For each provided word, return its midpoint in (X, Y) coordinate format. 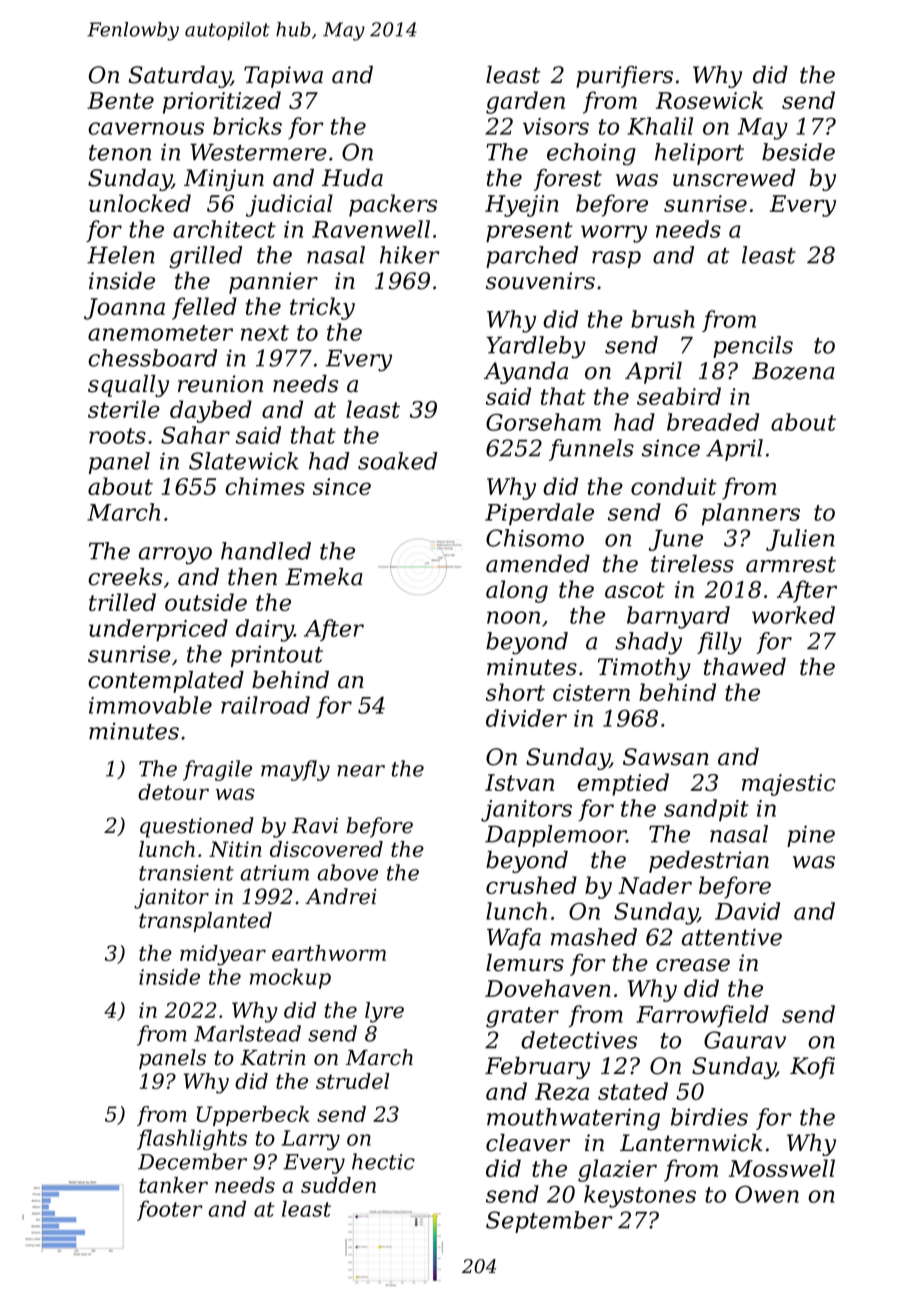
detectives (579, 1040)
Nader (655, 885)
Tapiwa (283, 77)
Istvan (519, 782)
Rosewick (709, 100)
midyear (223, 955)
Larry (310, 1140)
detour (173, 792)
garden (525, 102)
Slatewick (244, 461)
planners (751, 514)
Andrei (341, 896)
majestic (789, 785)
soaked (397, 461)
